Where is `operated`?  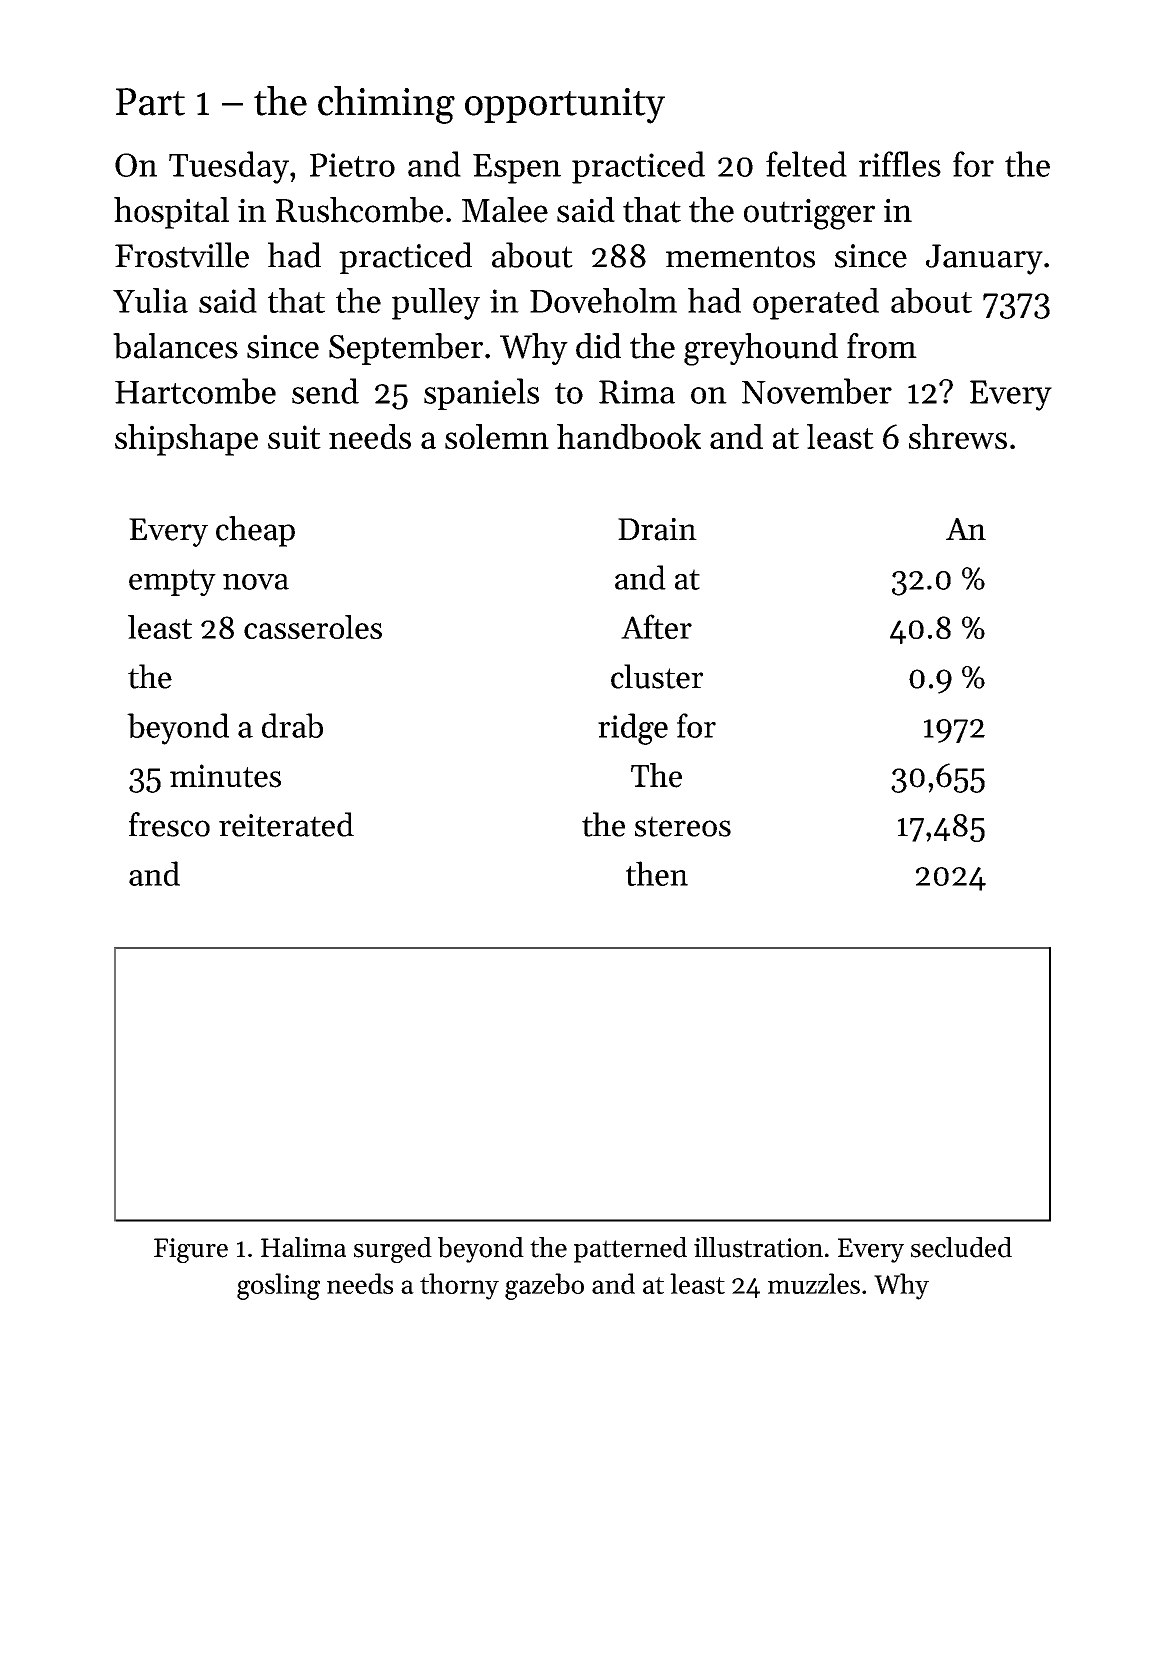
operated is located at coordinates (816, 304).
